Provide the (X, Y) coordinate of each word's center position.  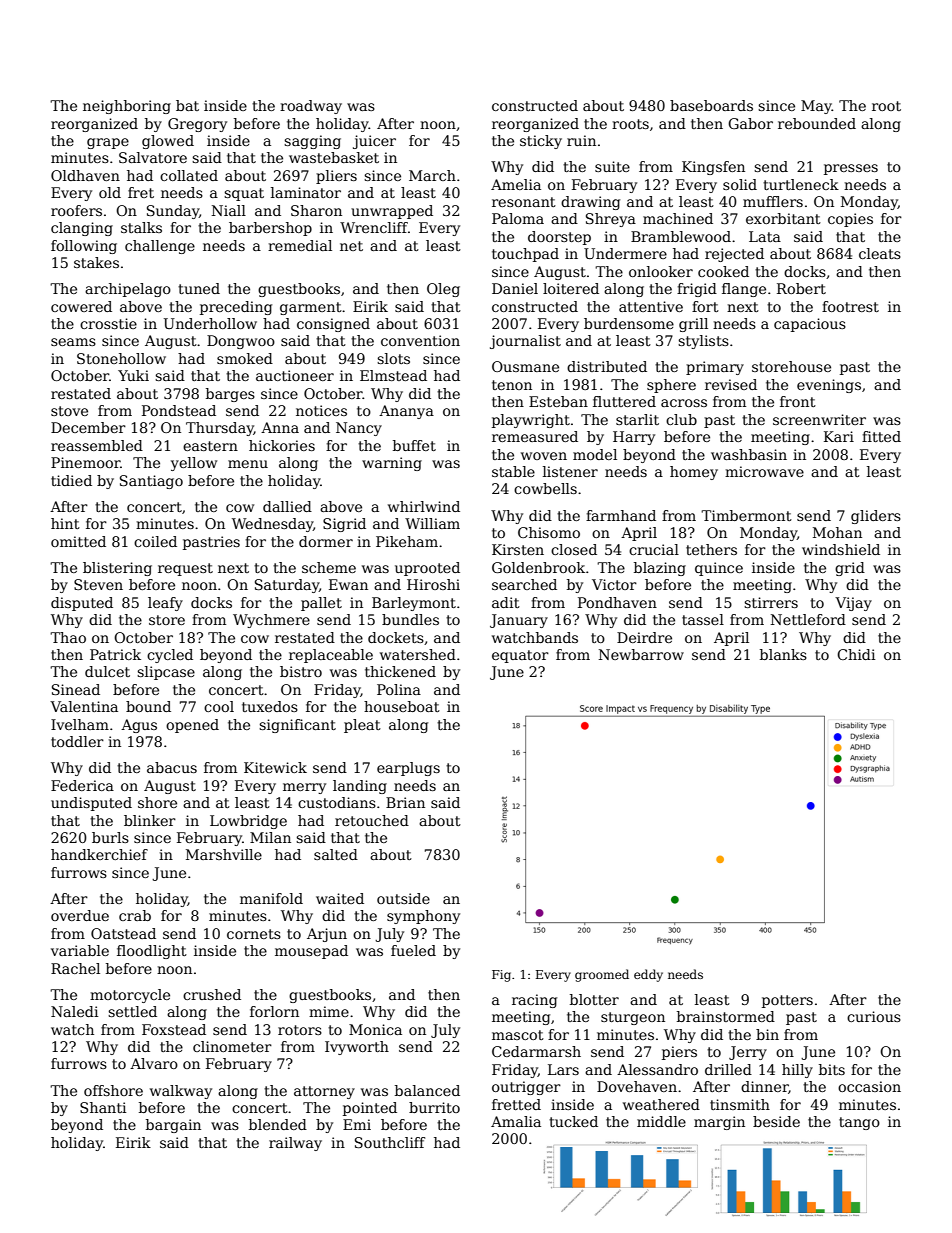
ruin (581, 140)
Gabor (750, 123)
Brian (405, 802)
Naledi (74, 1011)
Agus (139, 726)
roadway (311, 107)
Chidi (856, 654)
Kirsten (518, 549)
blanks (783, 654)
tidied (71, 480)
